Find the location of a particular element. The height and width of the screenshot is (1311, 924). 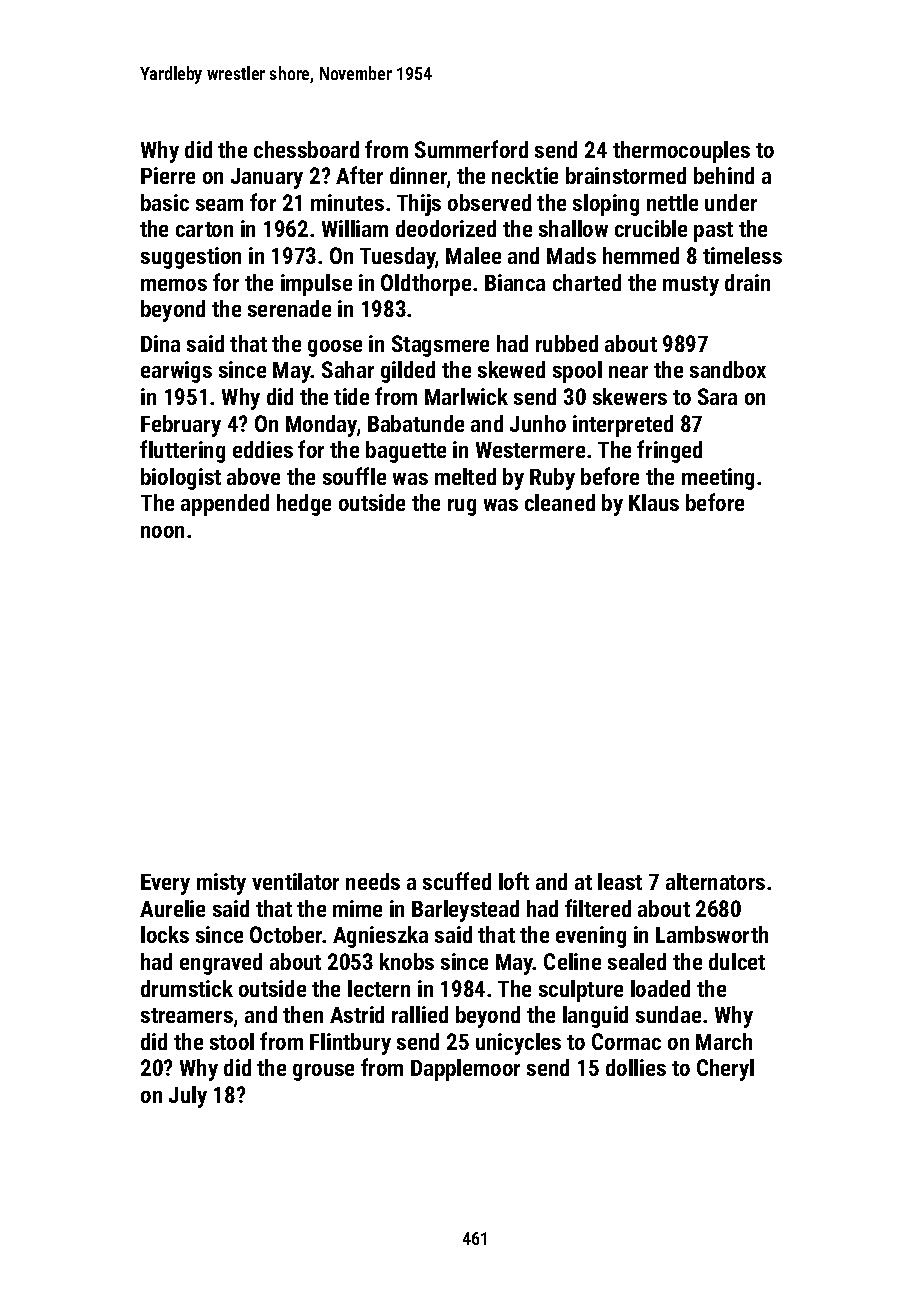

scuffed is located at coordinates (457, 881).
